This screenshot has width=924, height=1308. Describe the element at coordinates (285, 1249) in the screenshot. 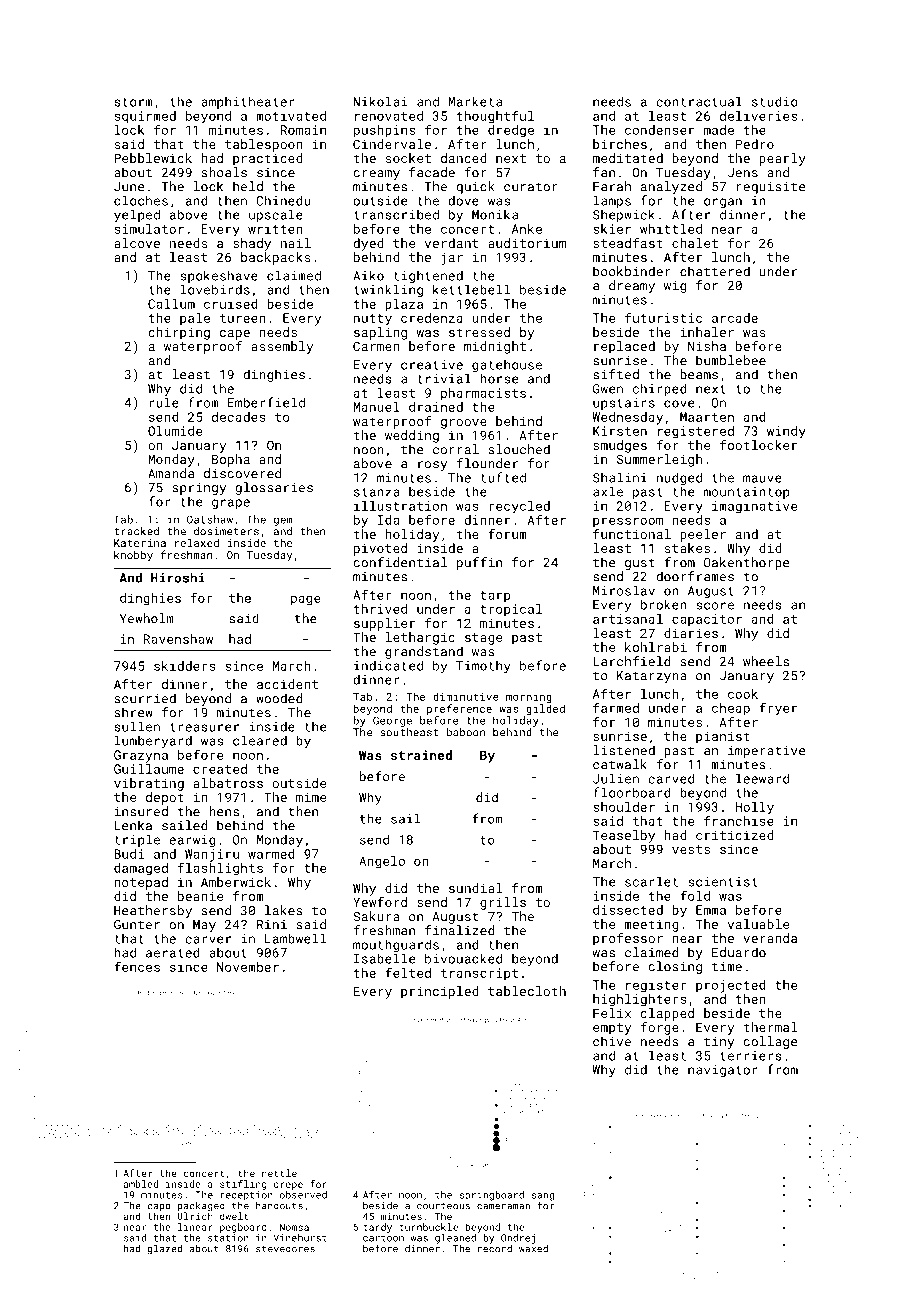

I see `stevedores` at that location.
